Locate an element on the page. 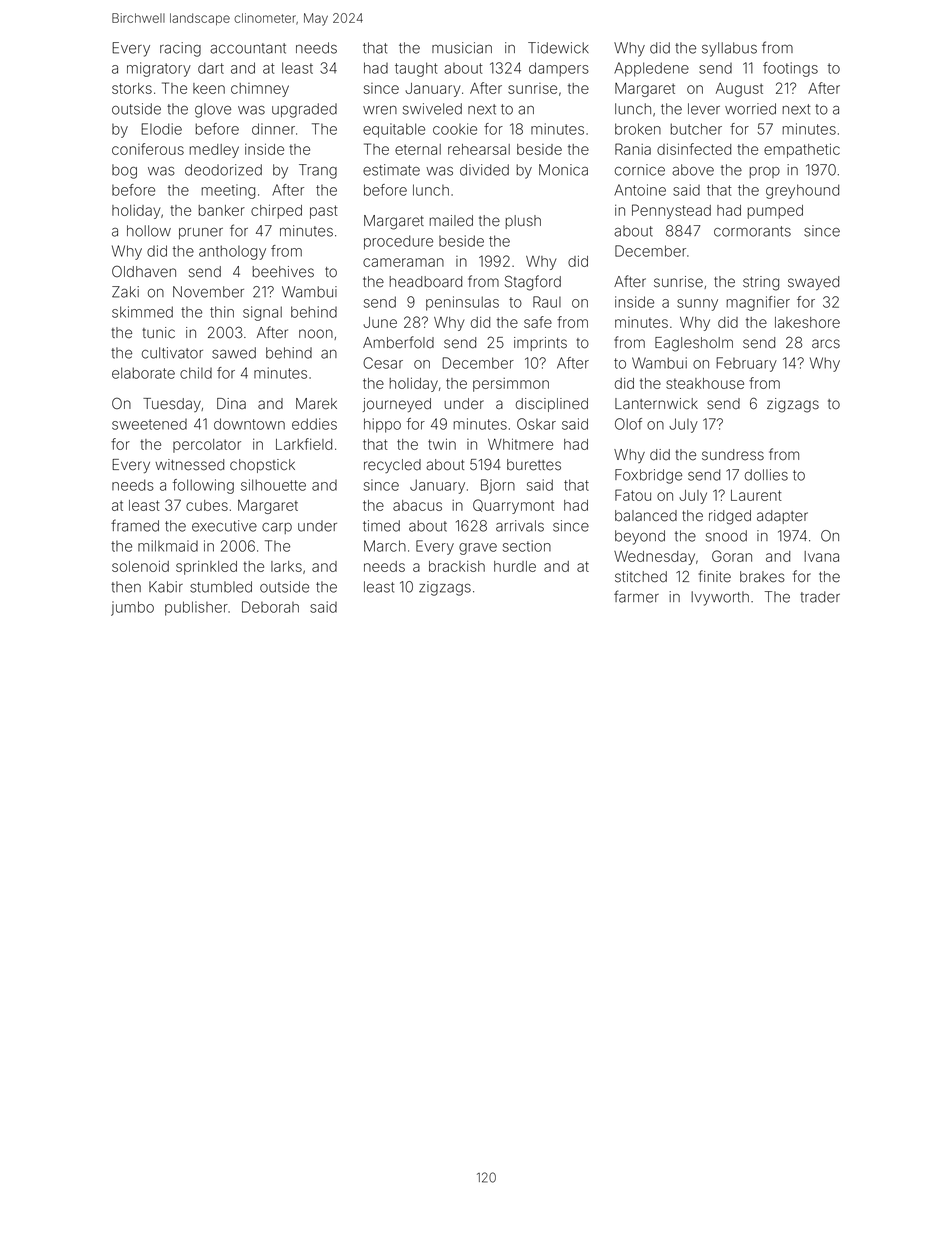 Image resolution: width=952 pixels, height=1233 pixels. cookie is located at coordinates (455, 129).
